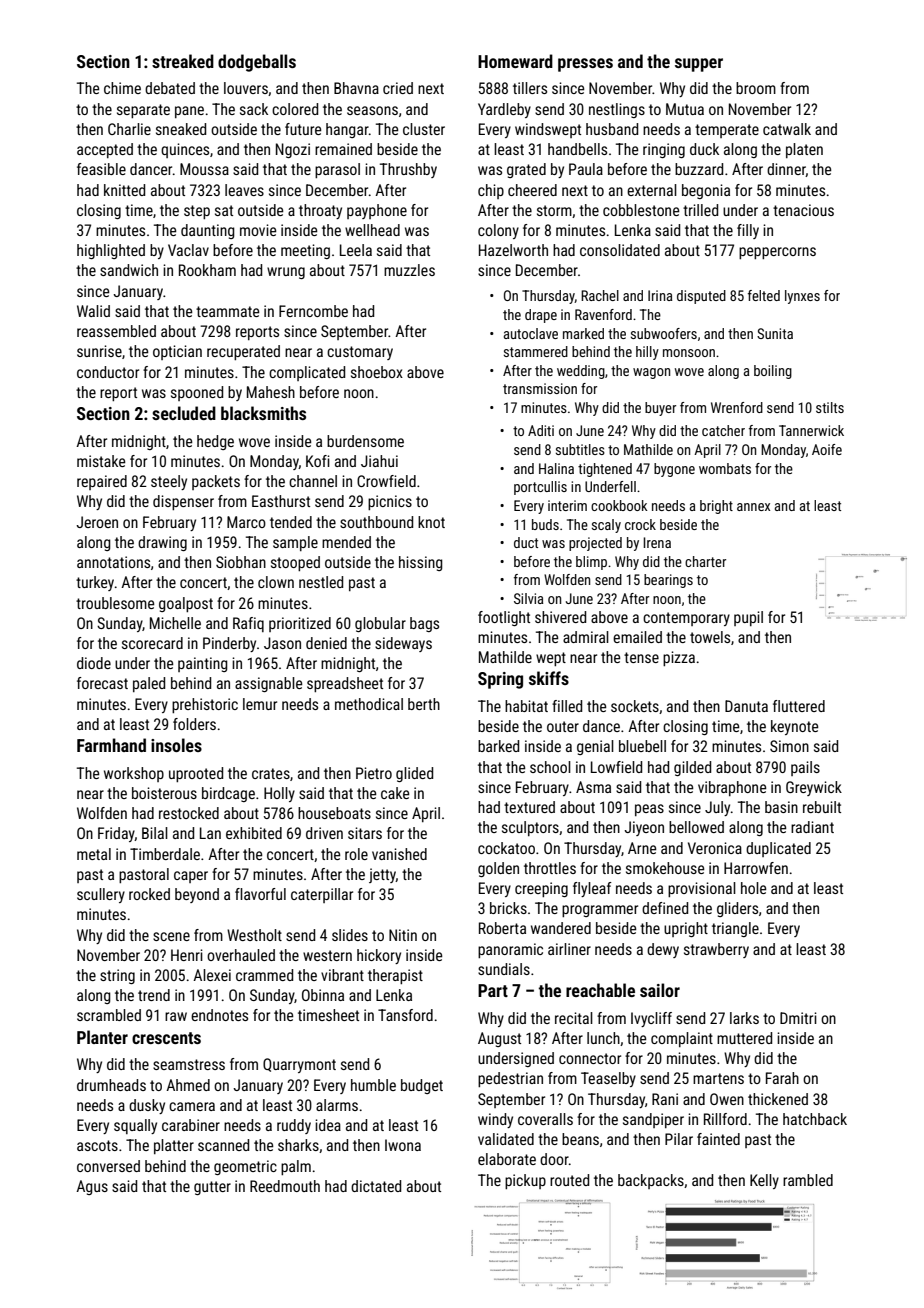 The height and width of the image is (1308, 924). What do you see at coordinates (508, 908) in the image?
I see `bricks` at bounding box center [508, 908].
